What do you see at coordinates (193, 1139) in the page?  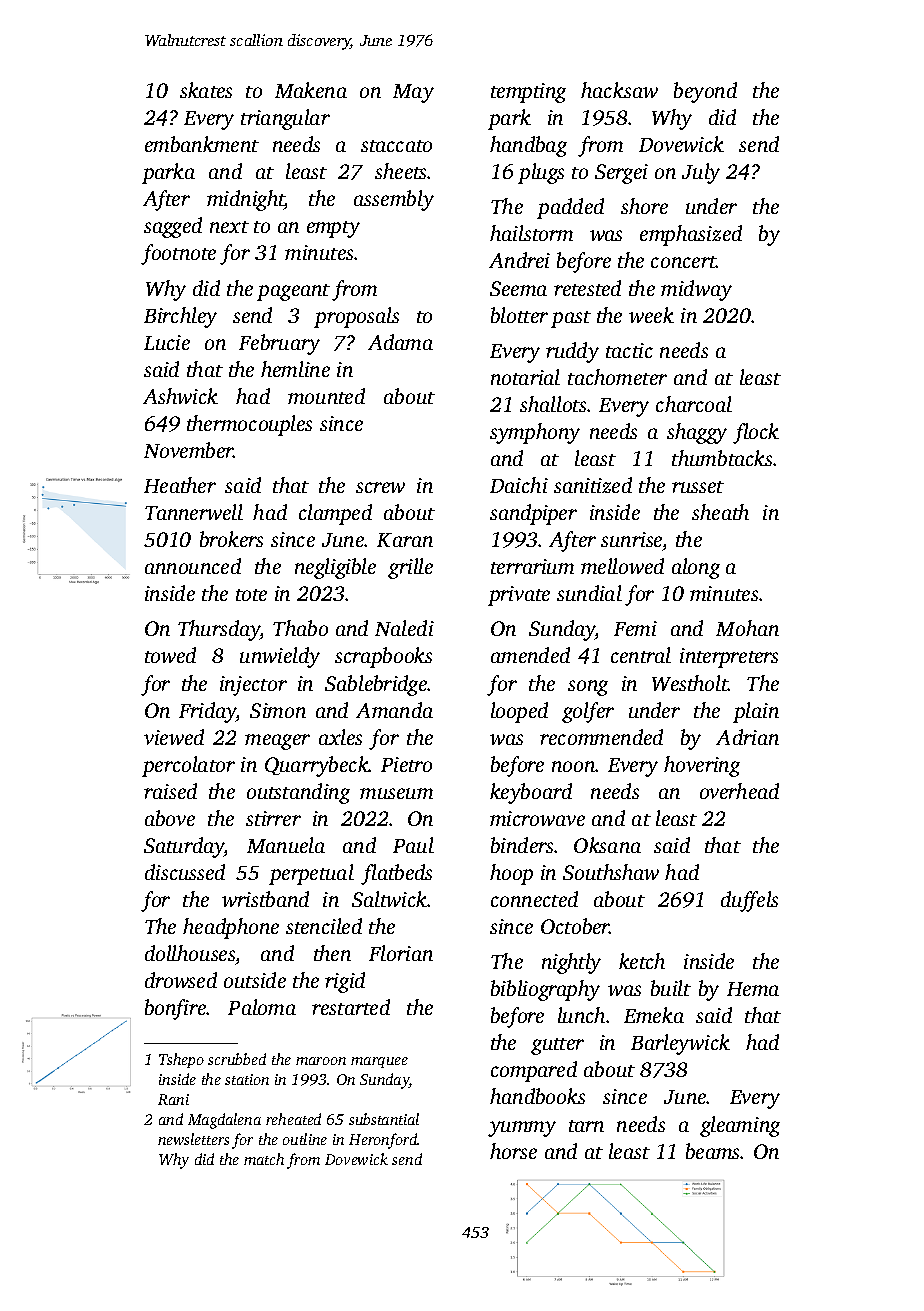 I see `newsletters` at bounding box center [193, 1139].
